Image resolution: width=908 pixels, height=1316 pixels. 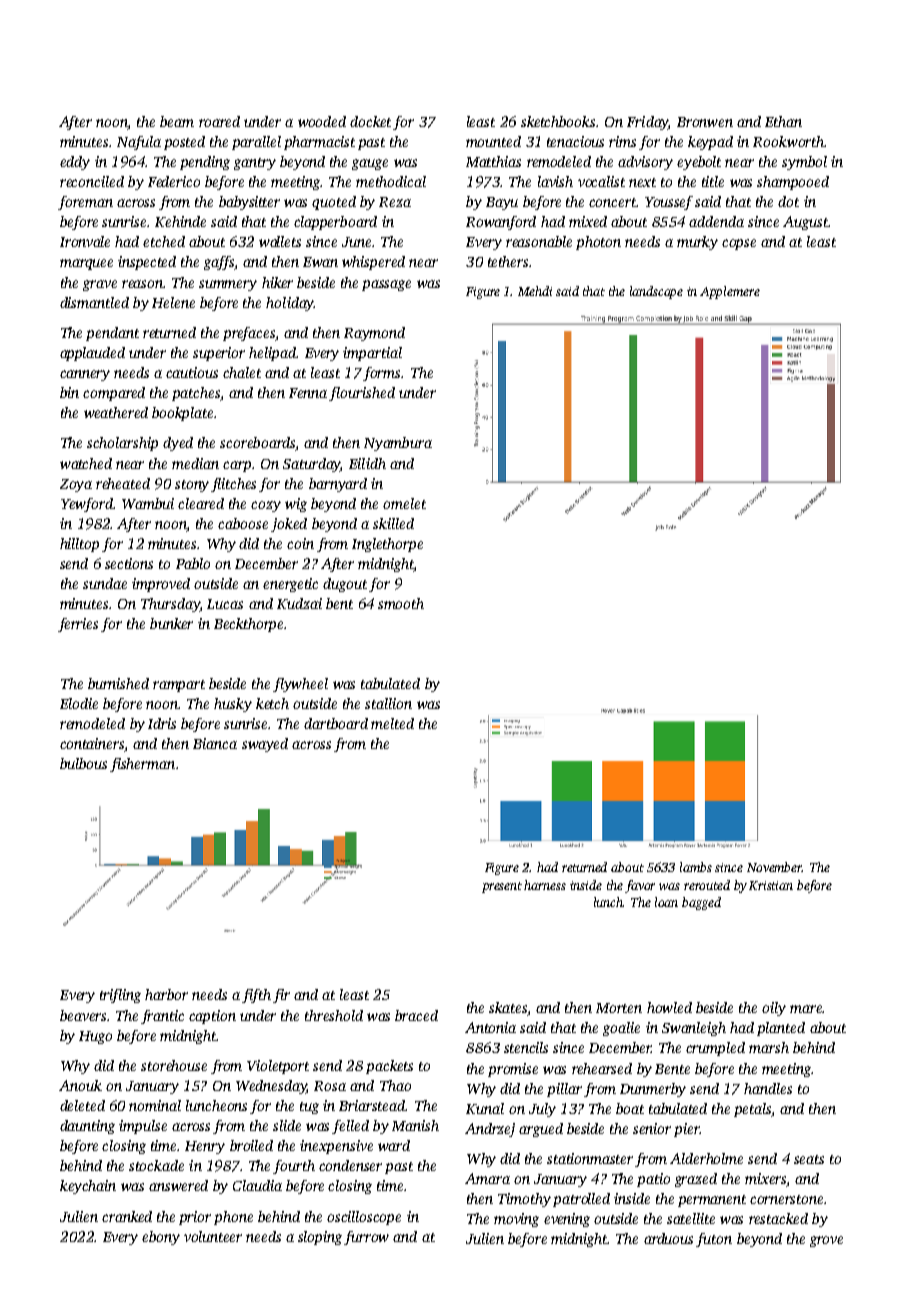 I want to click on Ethan, so click(x=783, y=121).
